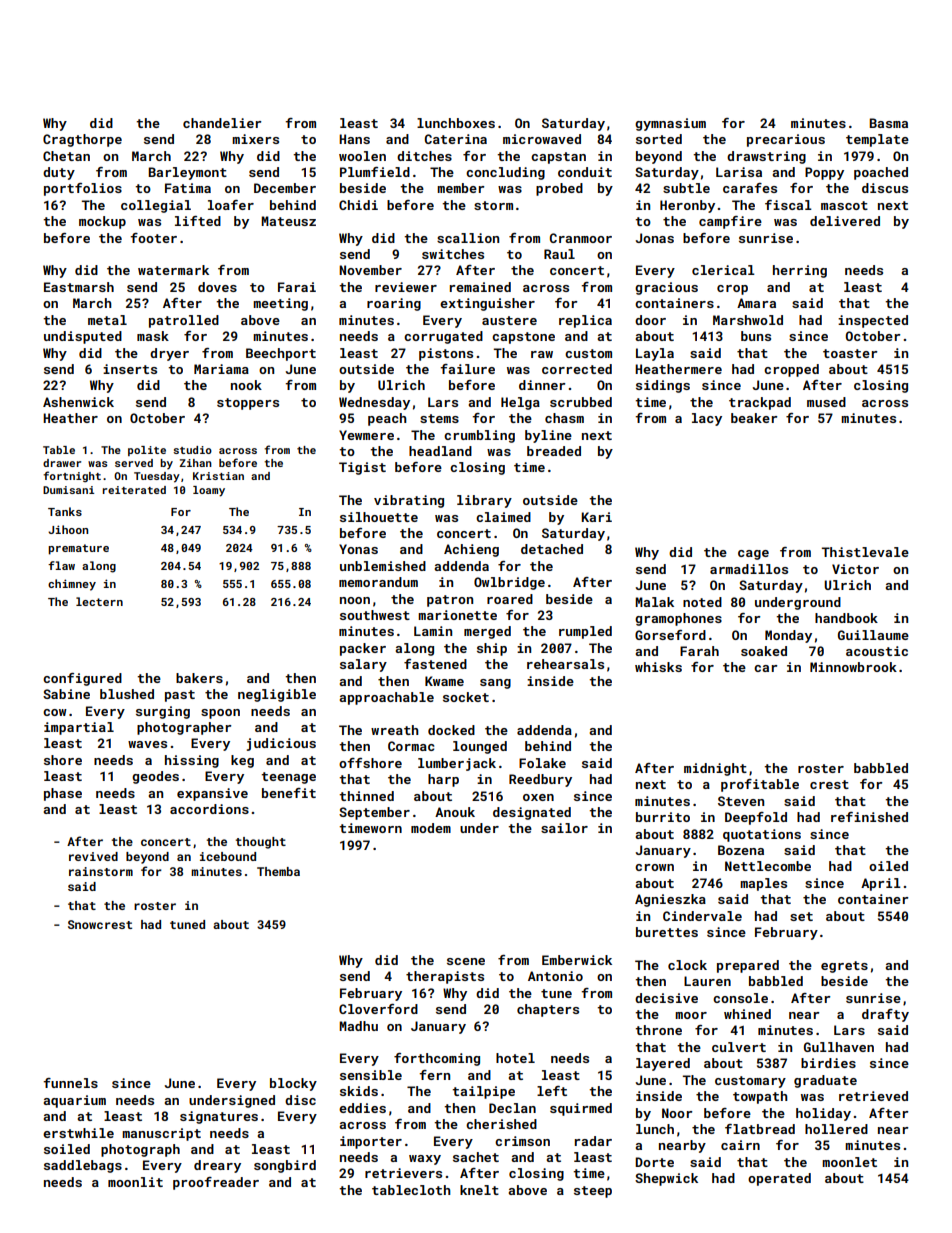  Describe the element at coordinates (155, 777) in the screenshot. I see `geodes` at that location.
